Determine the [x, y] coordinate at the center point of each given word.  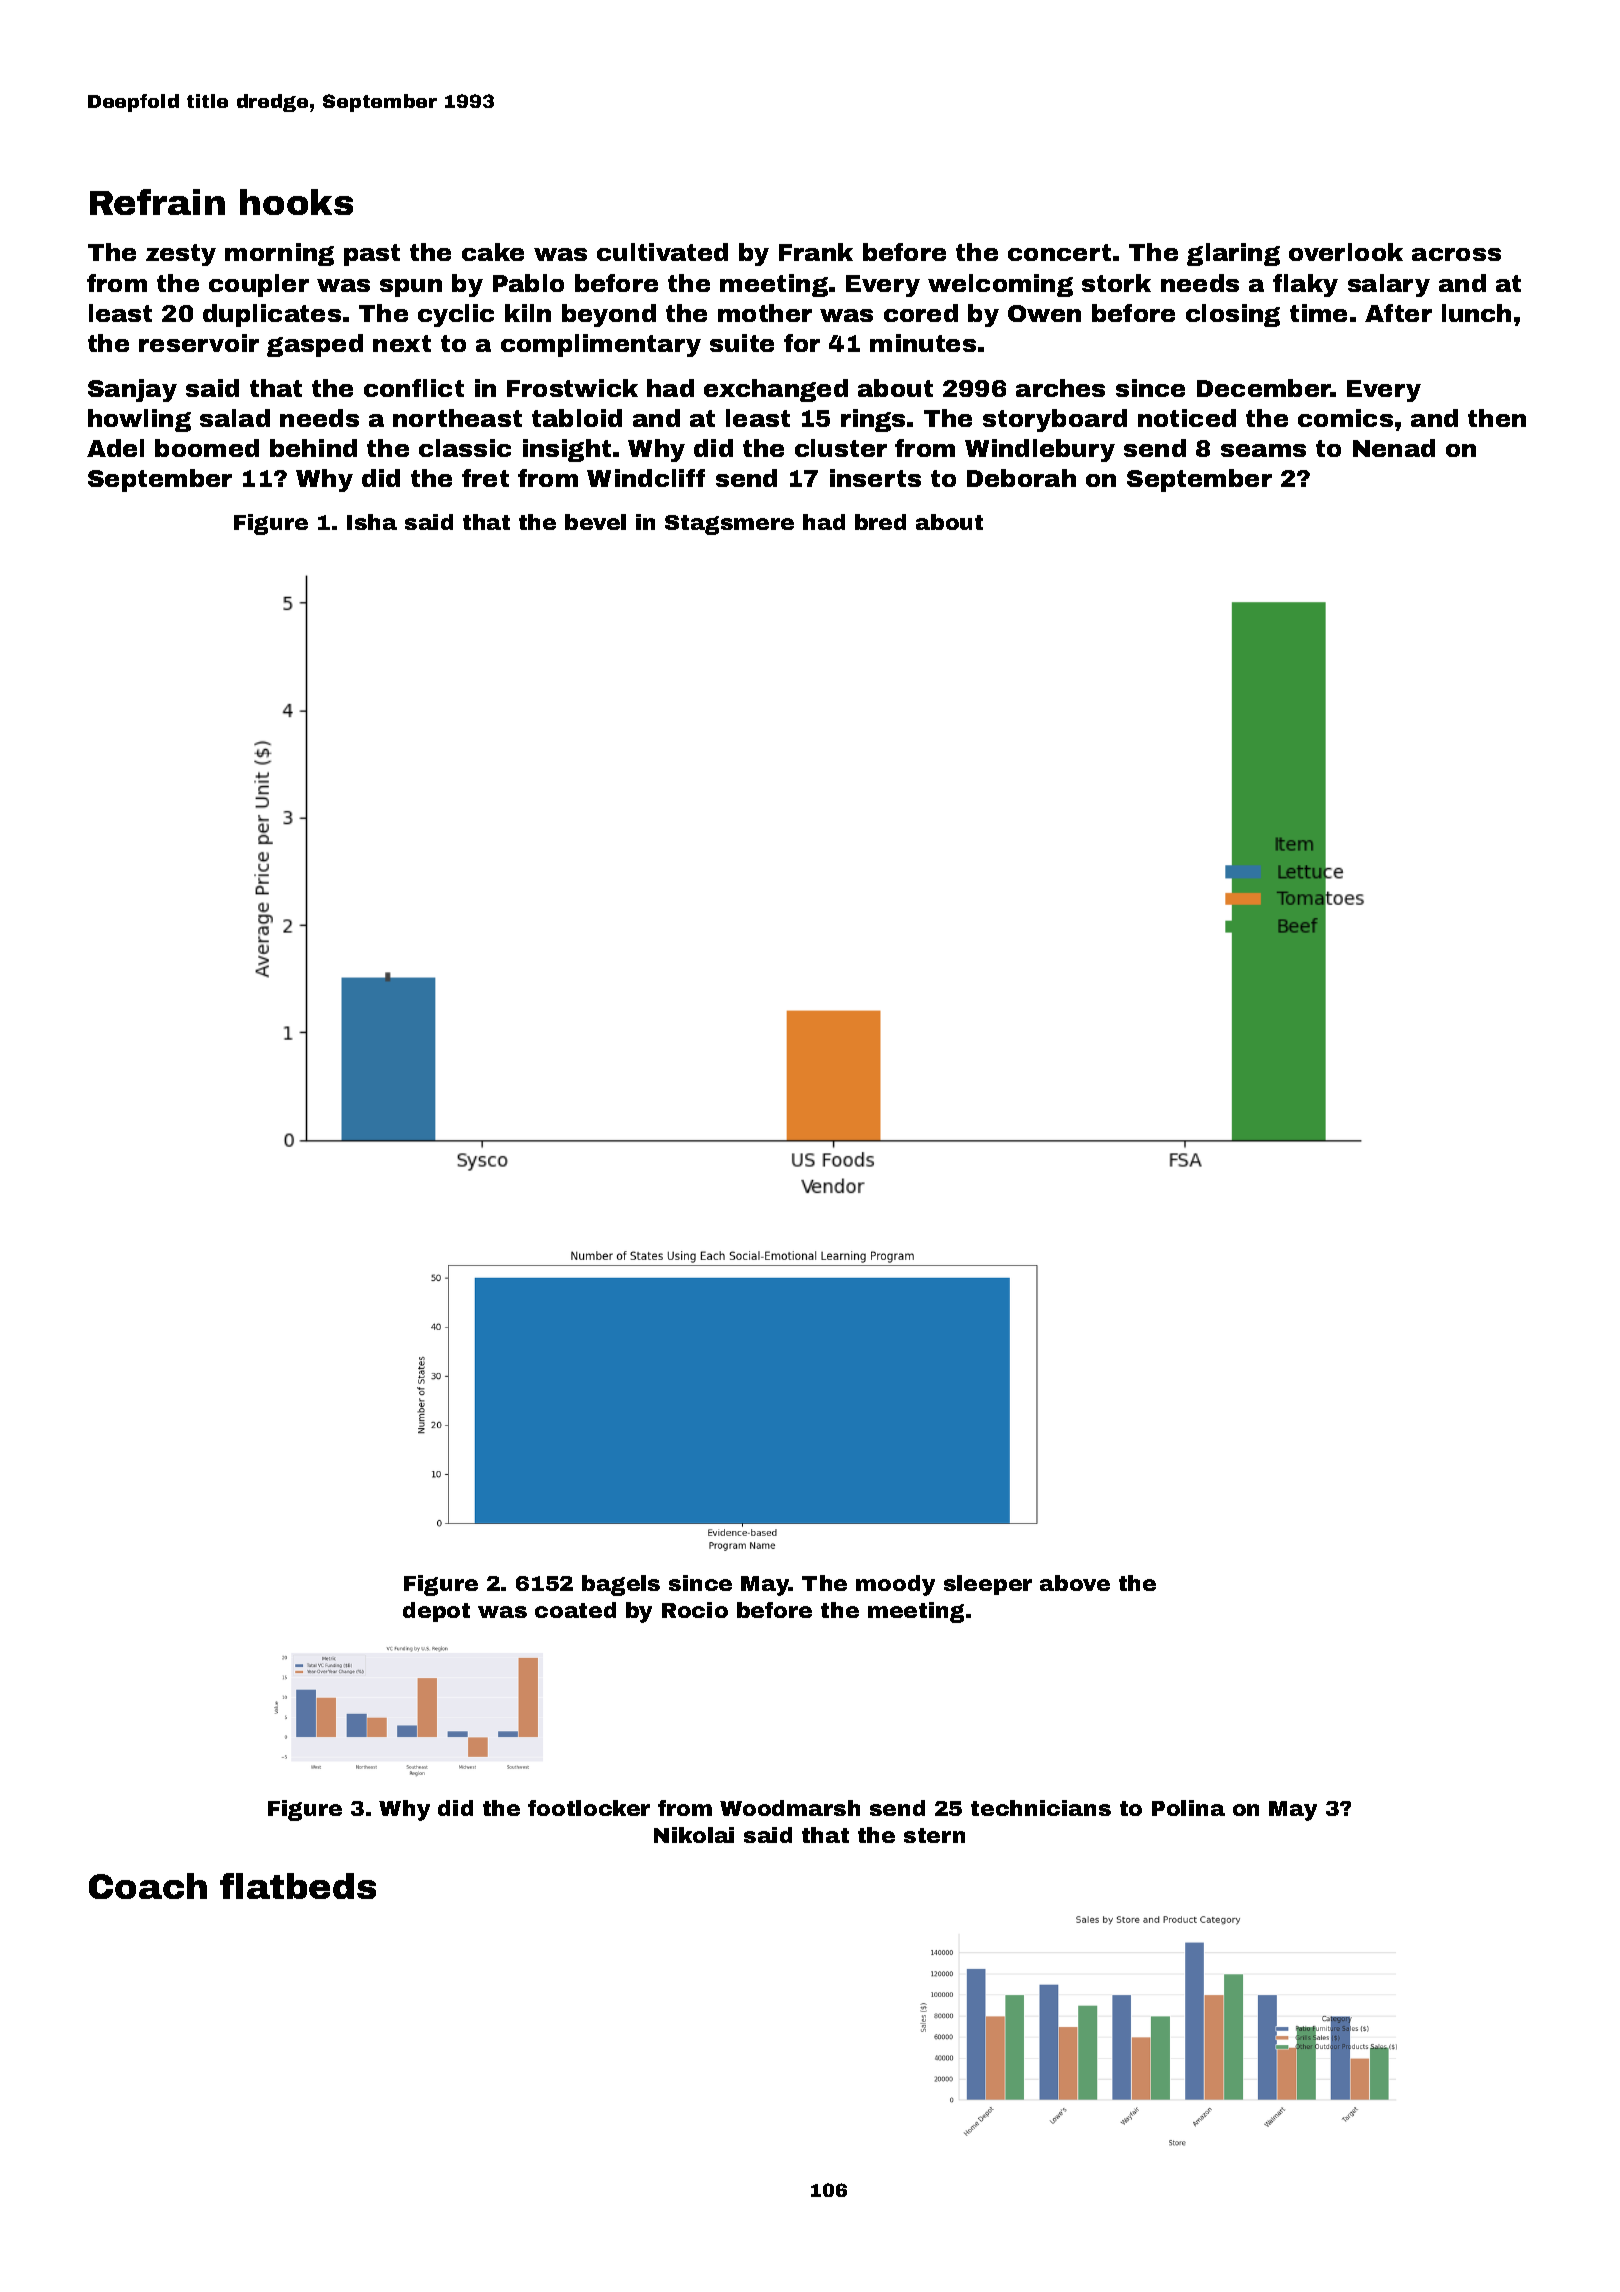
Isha [372, 522]
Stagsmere [729, 525]
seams [1263, 450]
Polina [1188, 1808]
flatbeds [298, 1886]
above [1075, 1583]
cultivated [662, 252]
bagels [621, 1585]
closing [1233, 315]
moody [895, 1585]
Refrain [157, 202]
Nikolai [694, 1835]
